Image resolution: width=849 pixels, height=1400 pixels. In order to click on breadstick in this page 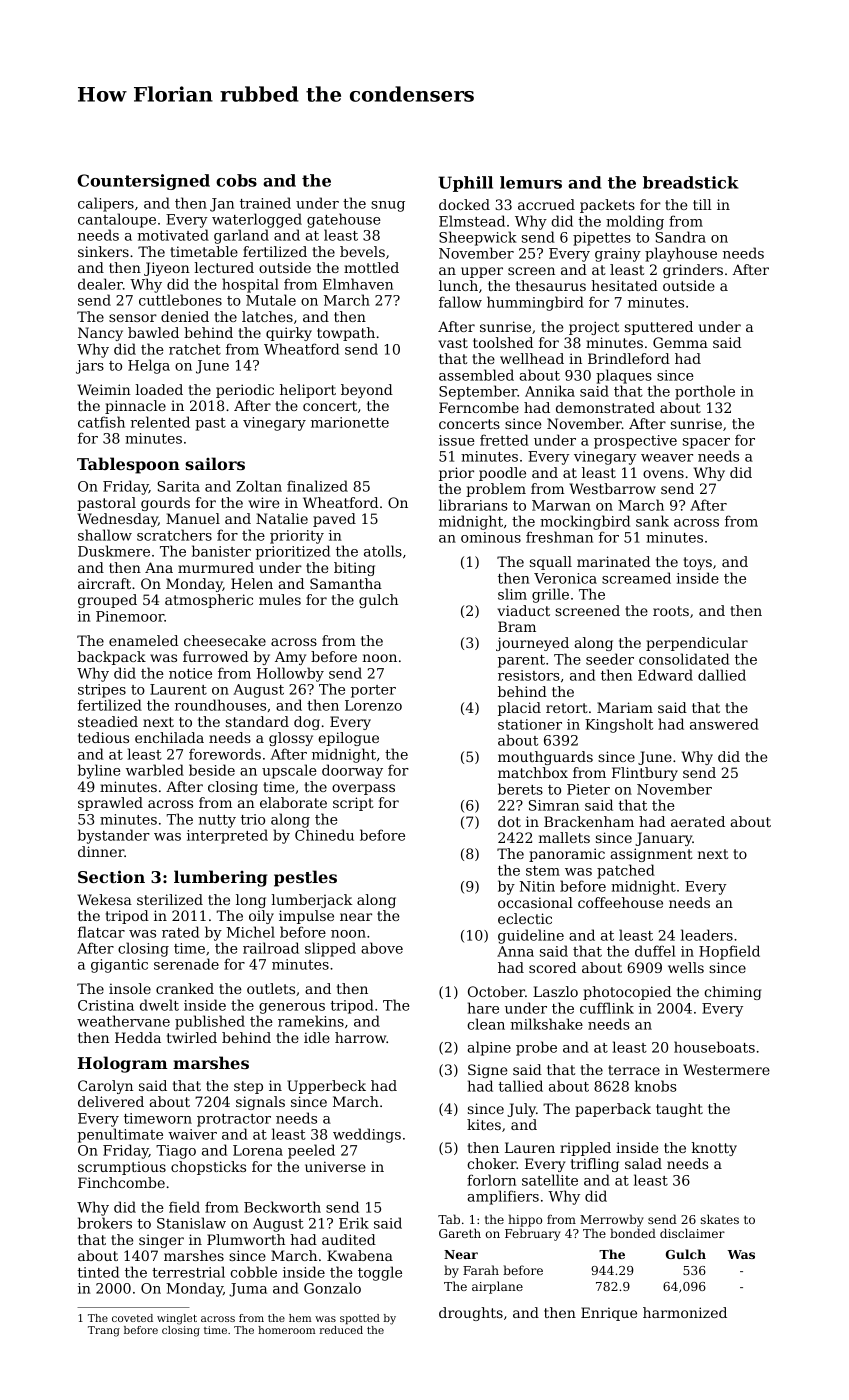, I will do `click(691, 182)`.
